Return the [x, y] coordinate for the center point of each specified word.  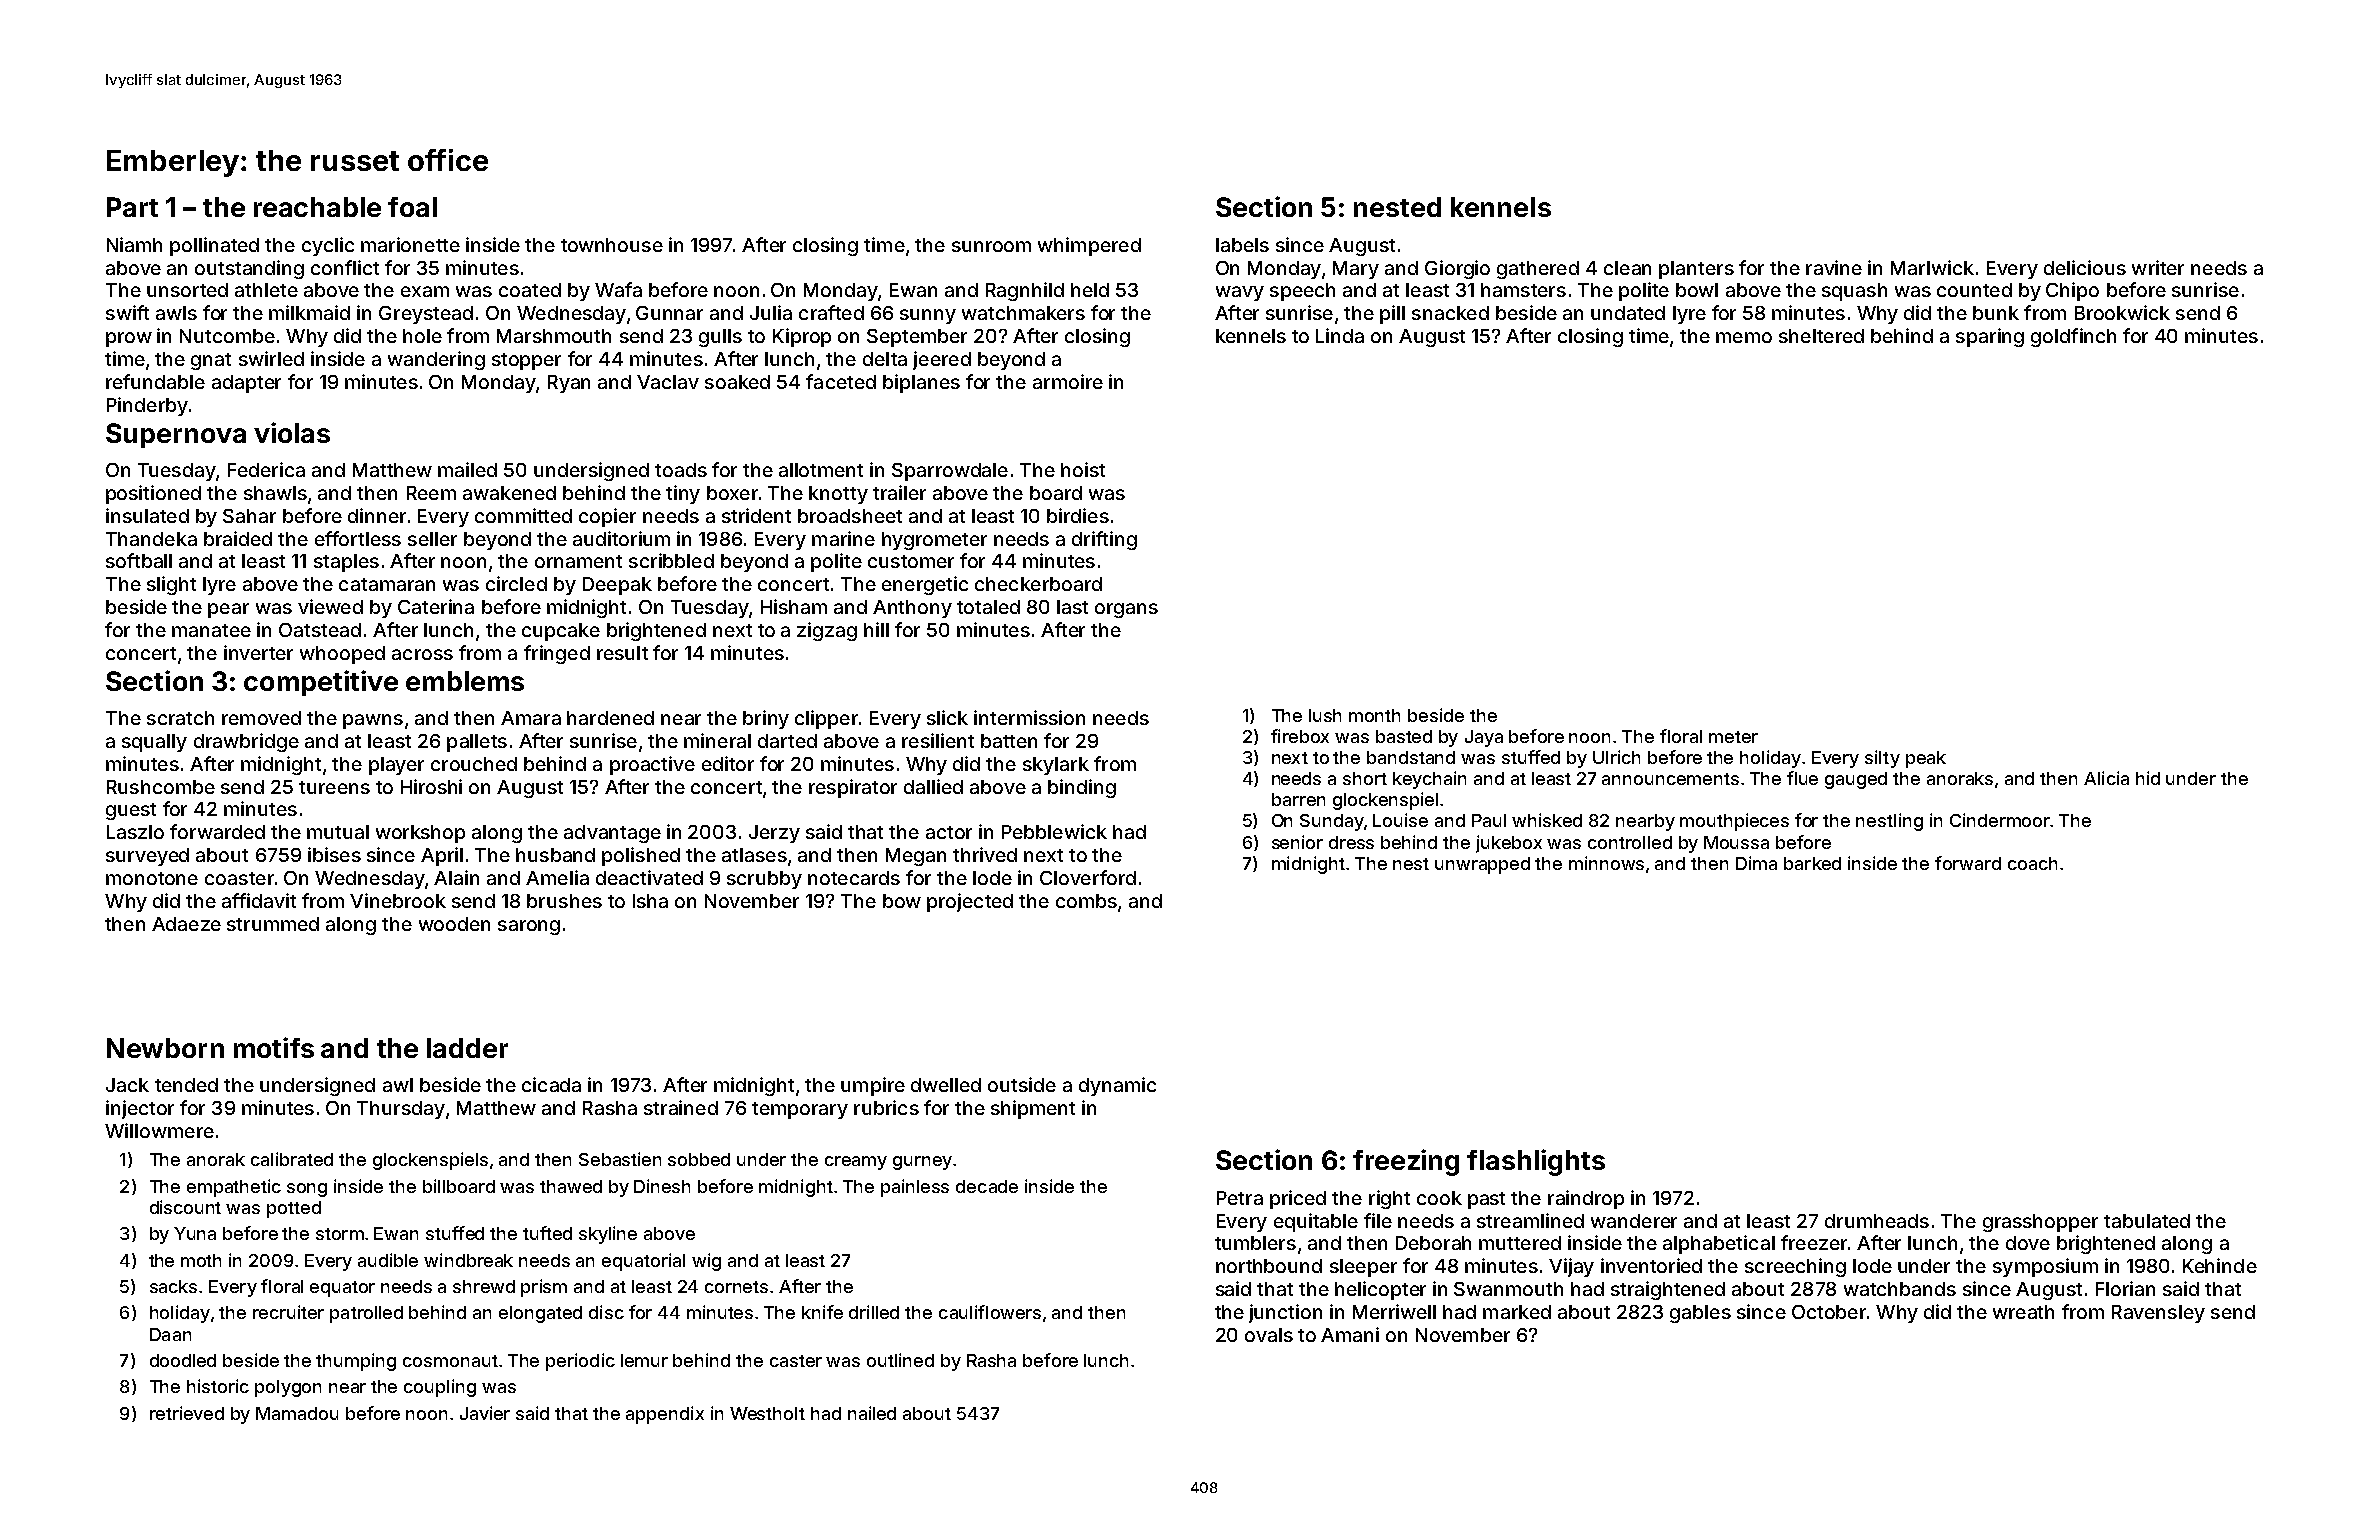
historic [218, 1386]
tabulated [2147, 1221]
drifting [1104, 540]
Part [132, 207]
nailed [872, 1413]
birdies [1078, 515]
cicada [551, 1084]
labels [1242, 245]
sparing [1990, 337]
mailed [467, 469]
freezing [1406, 1162]
